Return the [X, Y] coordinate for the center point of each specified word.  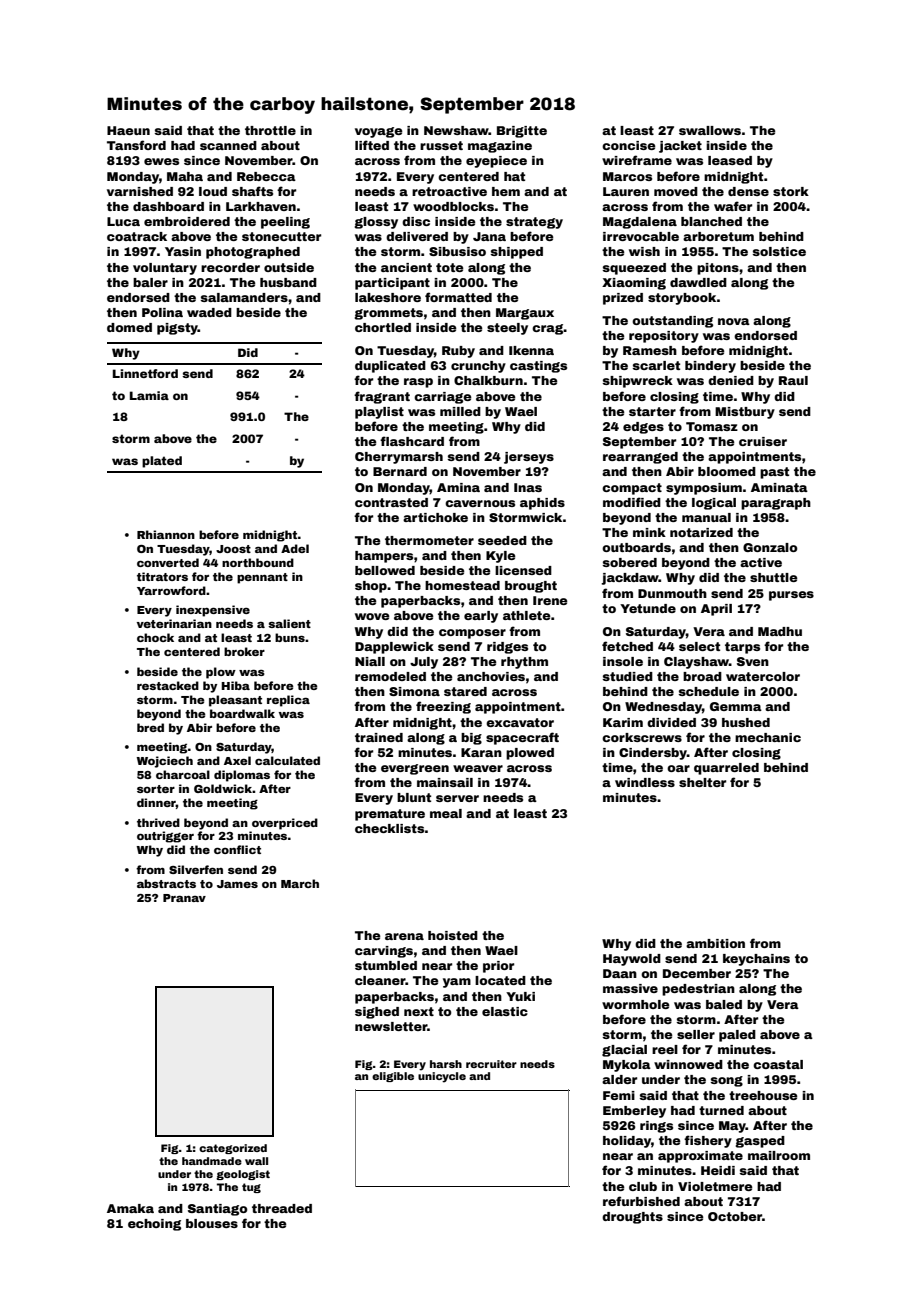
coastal [778, 1064]
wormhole [636, 1004]
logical [714, 504]
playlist [379, 413]
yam [457, 983]
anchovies [491, 676]
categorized [233, 1149]
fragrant [382, 397]
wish [644, 251]
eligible [393, 1077]
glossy [376, 223]
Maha [185, 176]
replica [288, 701]
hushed [746, 722]
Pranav [184, 898]
